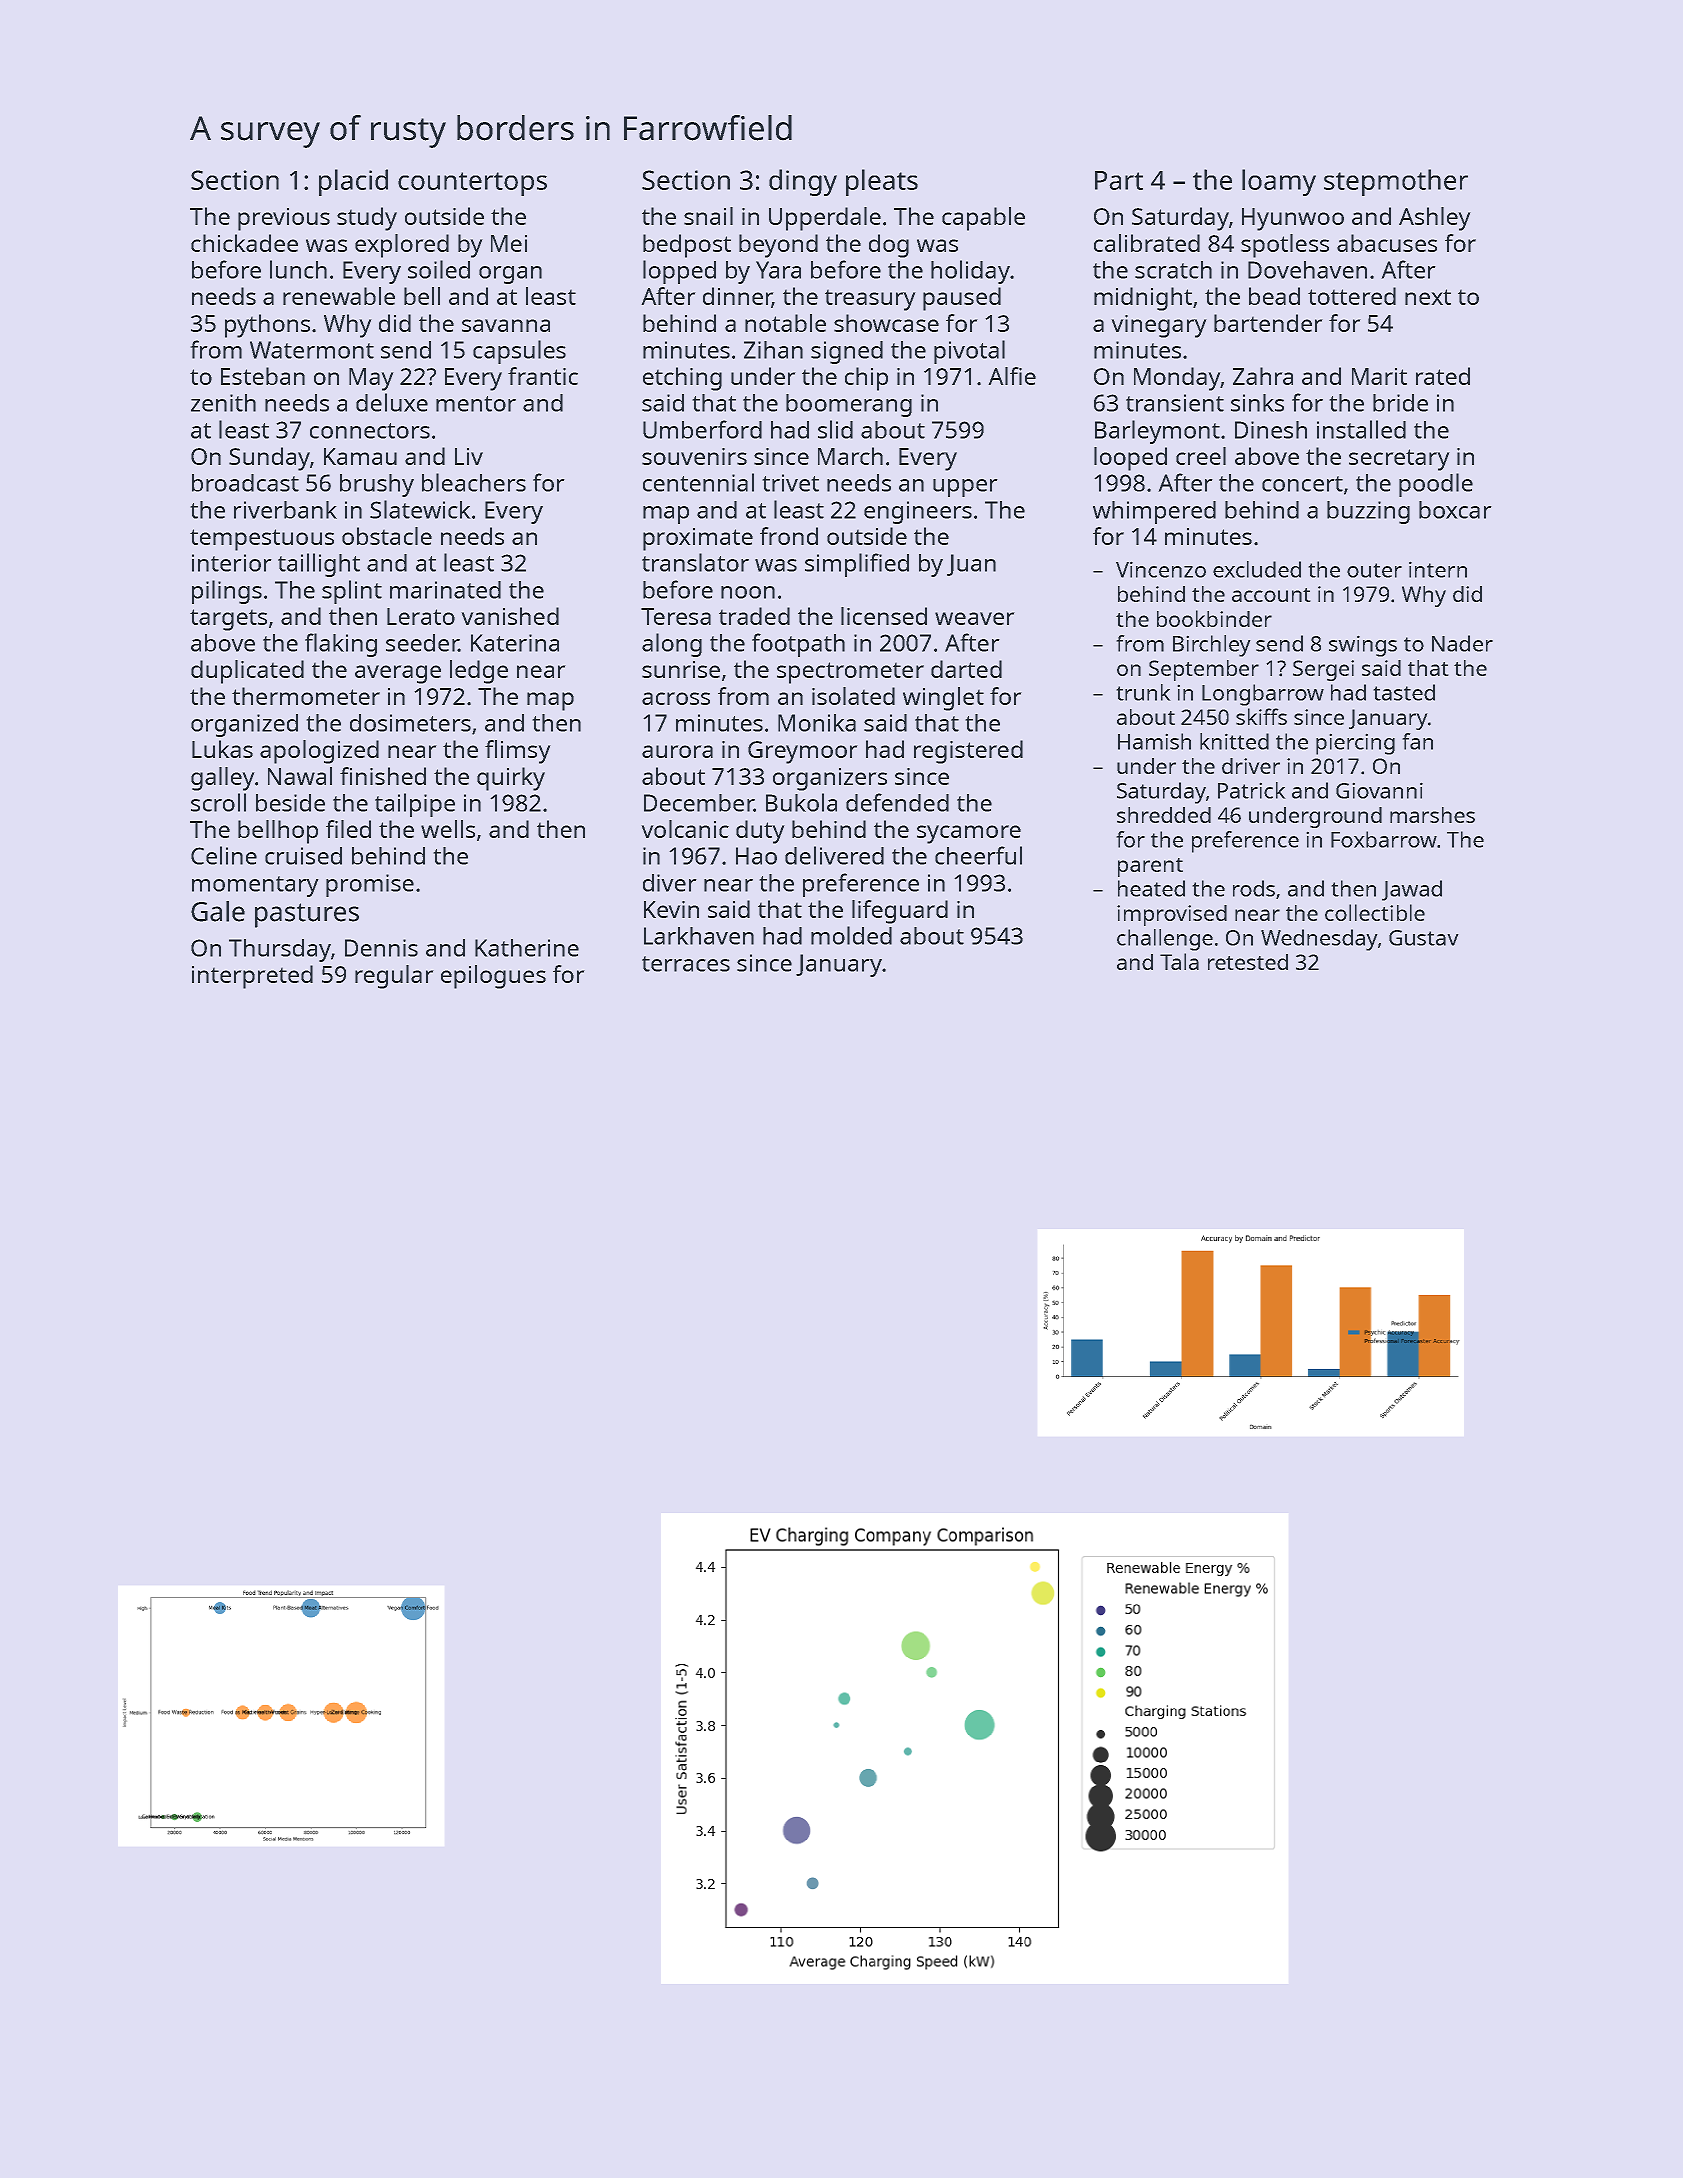 The image size is (1683, 2178). What do you see at coordinates (1154, 741) in the screenshot?
I see `Hamish` at bounding box center [1154, 741].
